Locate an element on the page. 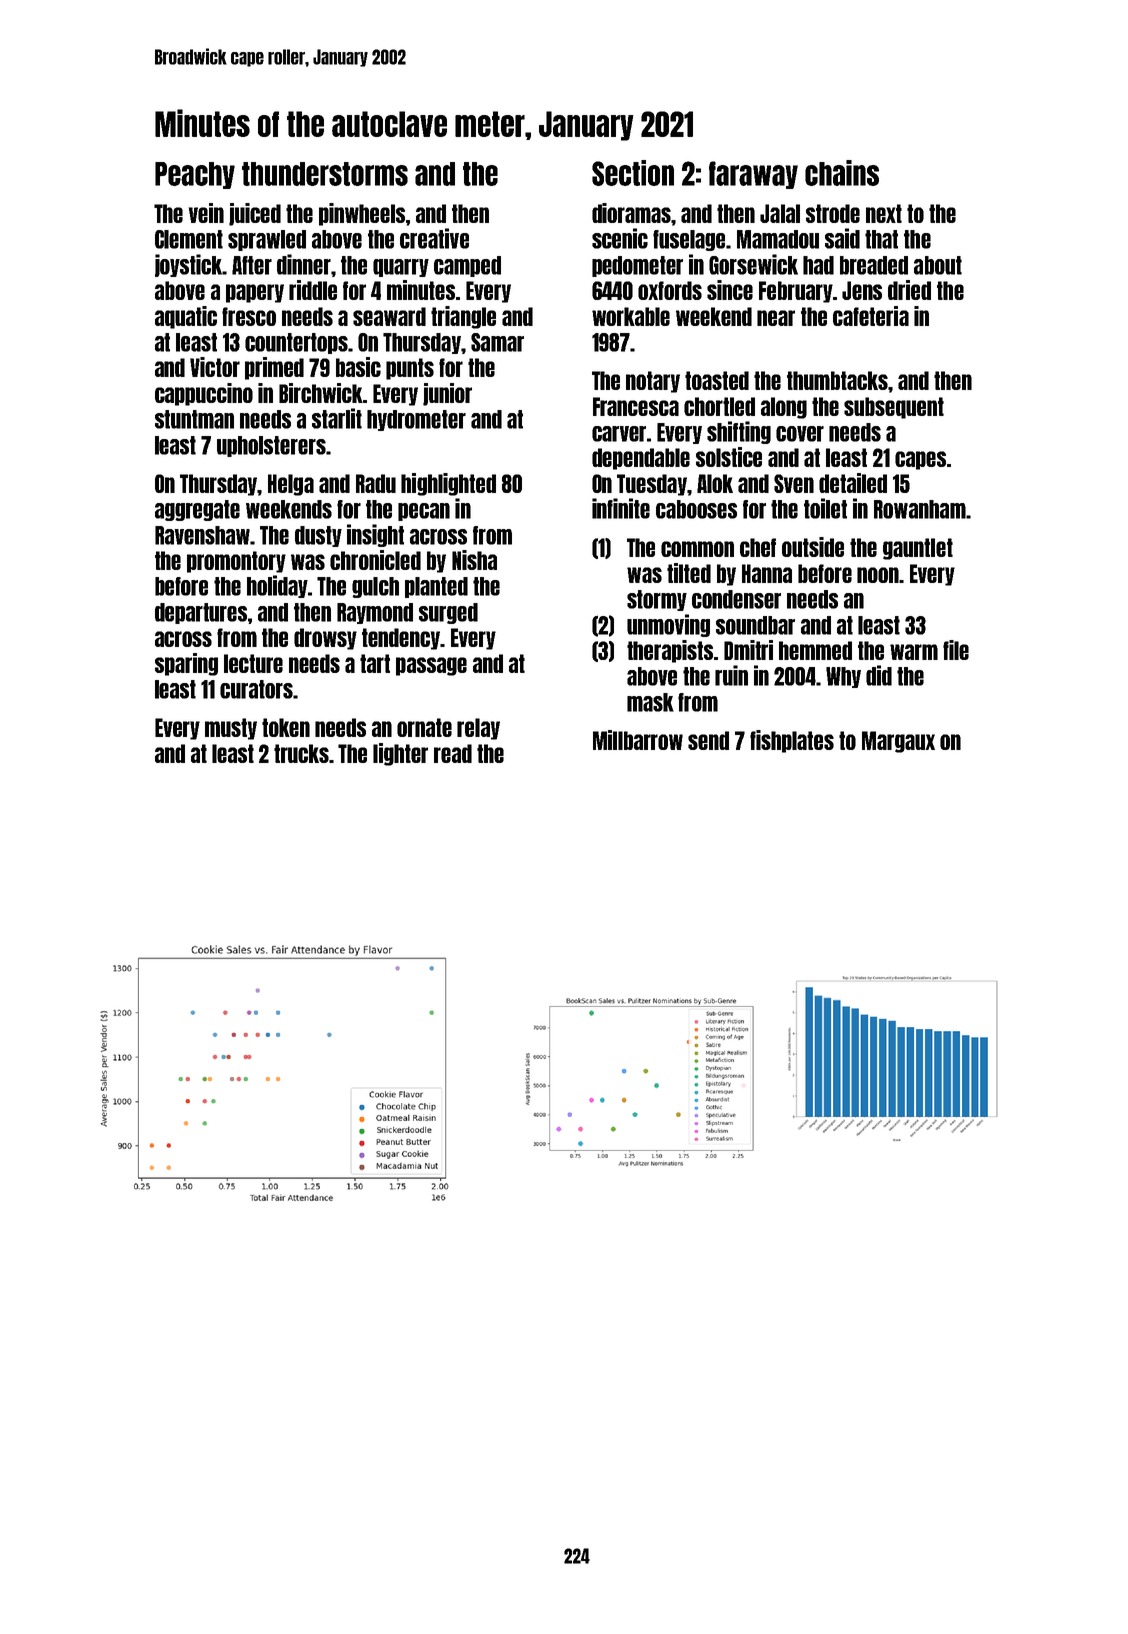 The height and width of the image is (1634, 1128). ornate is located at coordinates (424, 727).
